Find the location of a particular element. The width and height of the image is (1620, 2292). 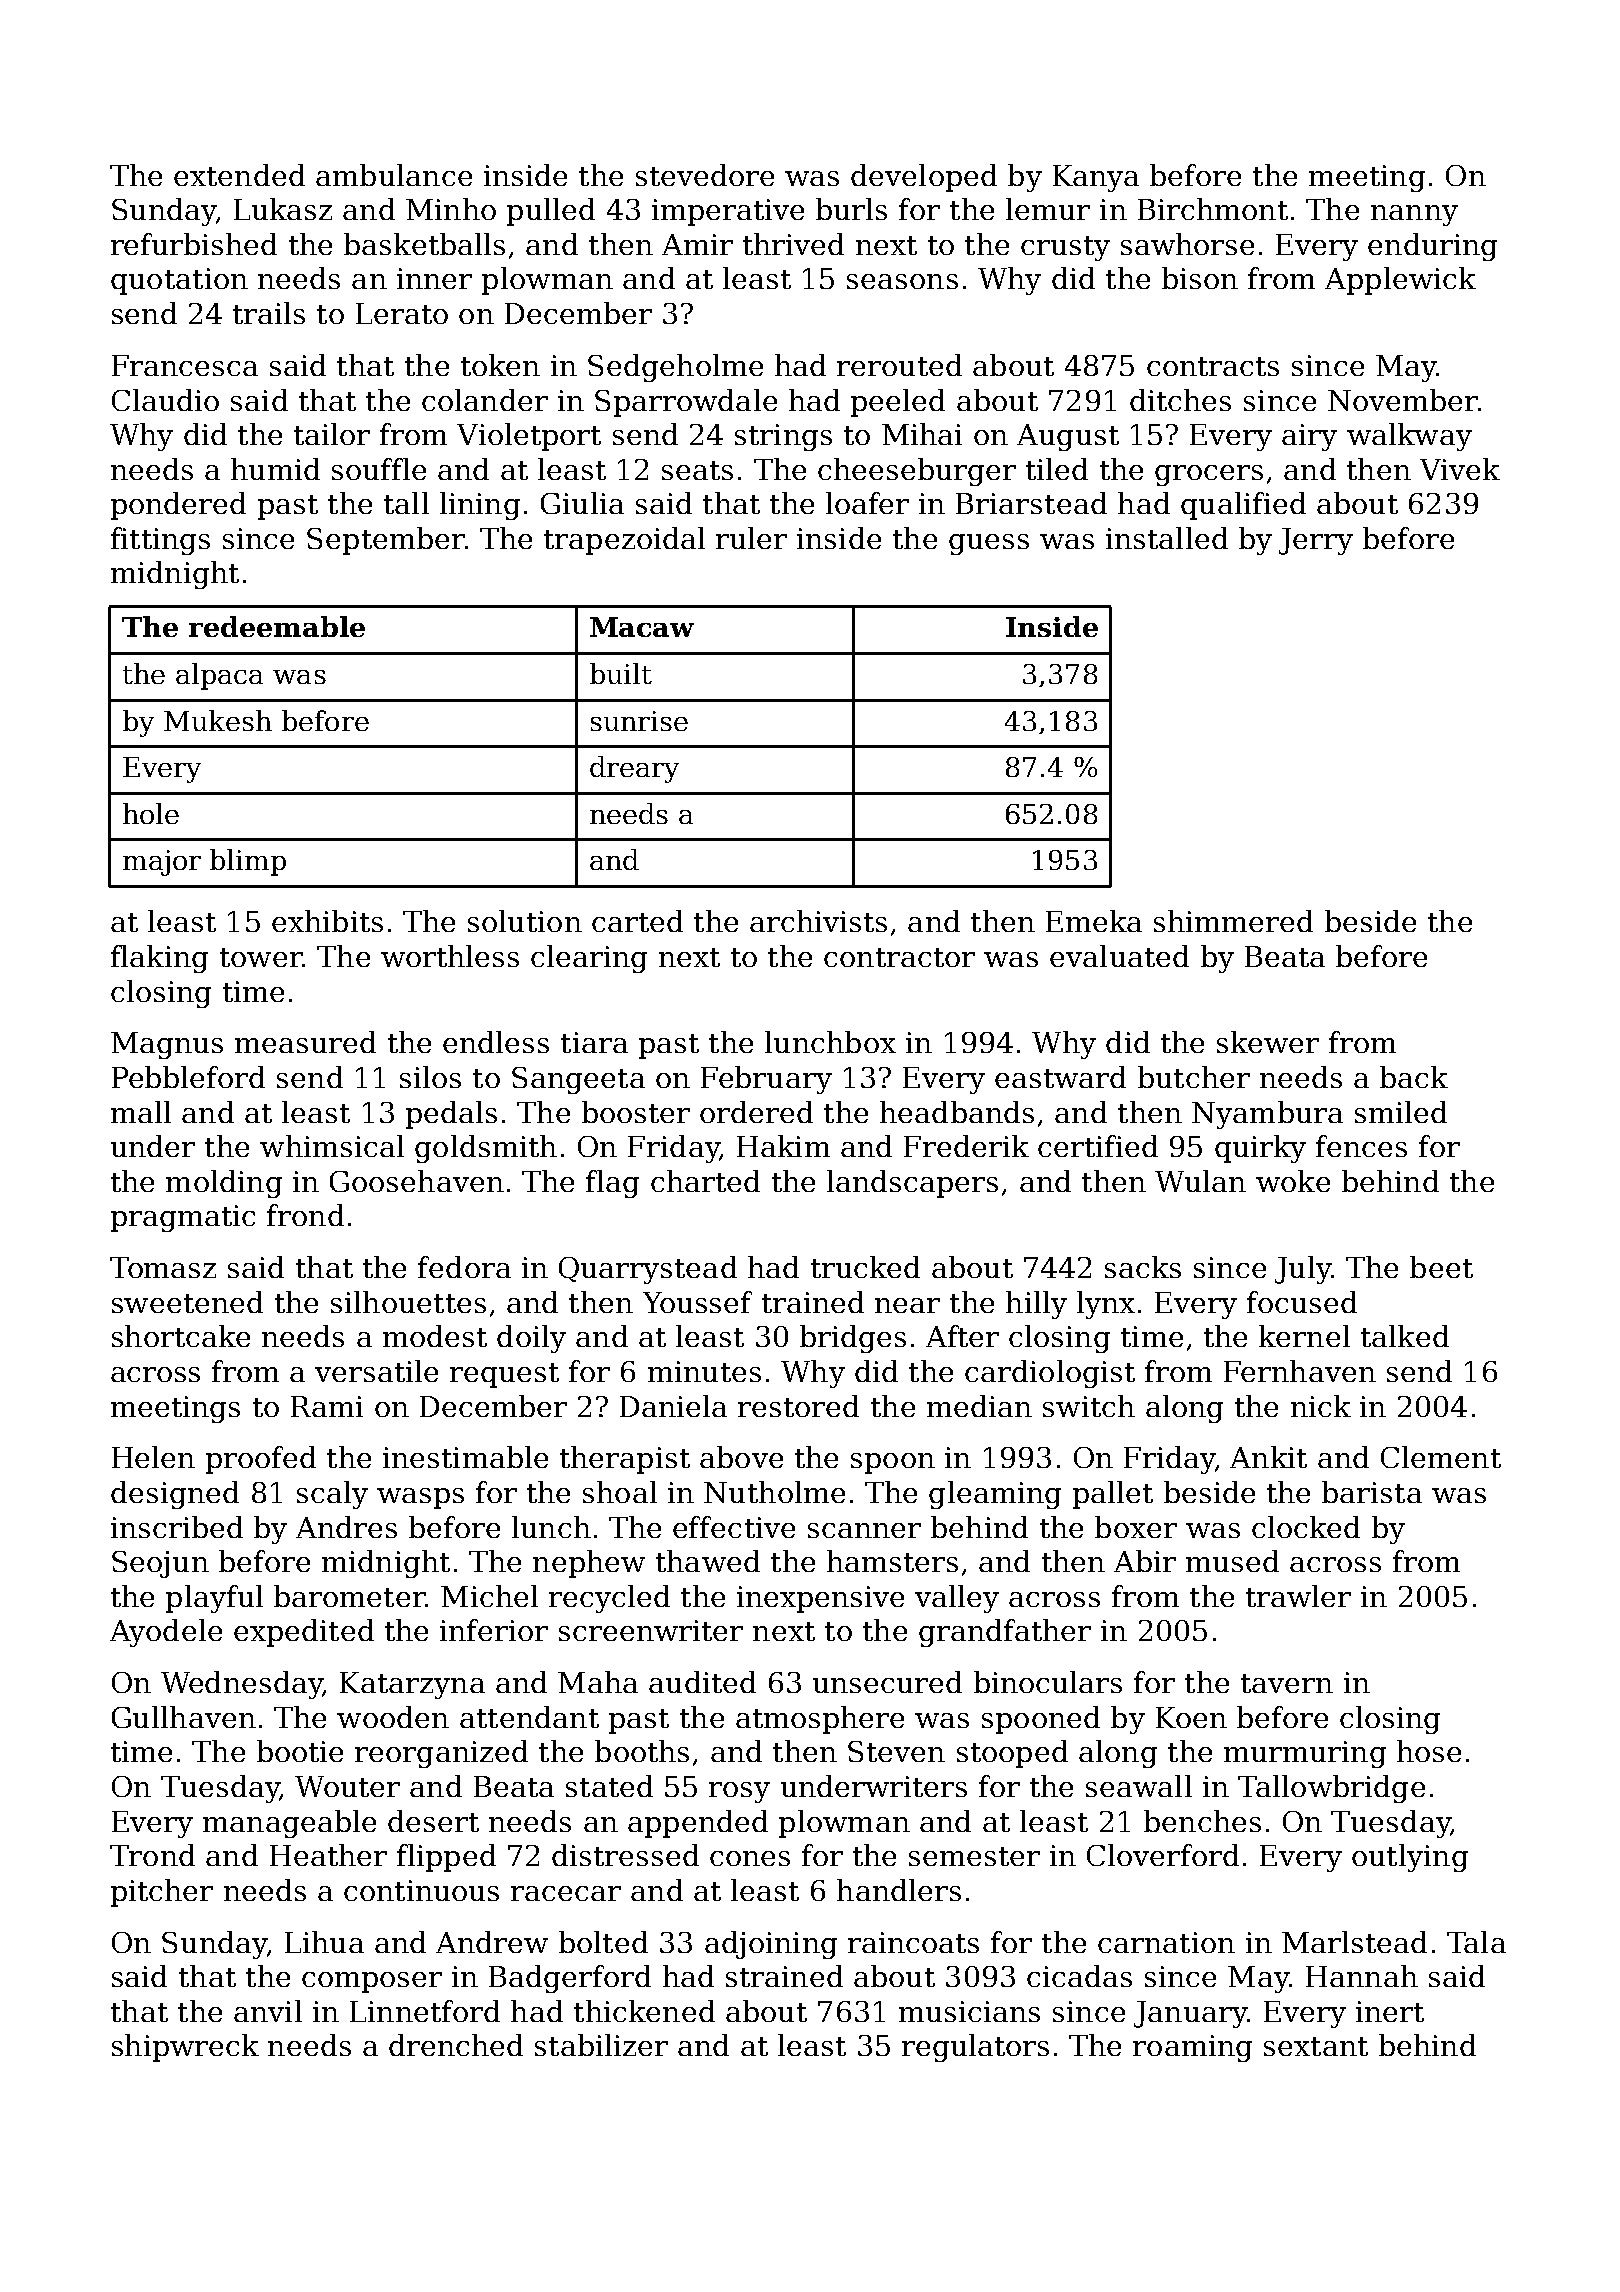

nanny is located at coordinates (1414, 215).
